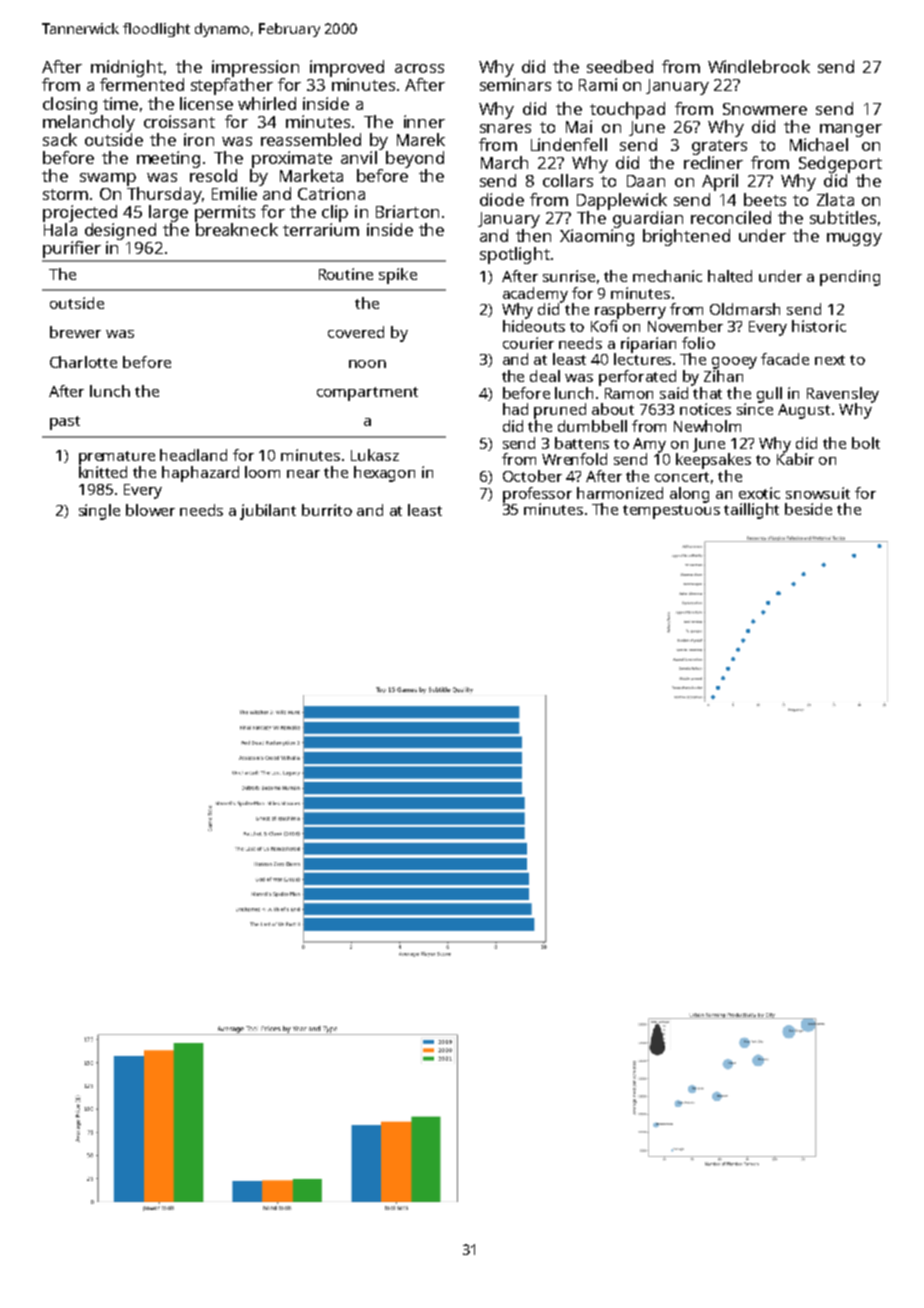  I want to click on reconciled, so click(731, 217).
